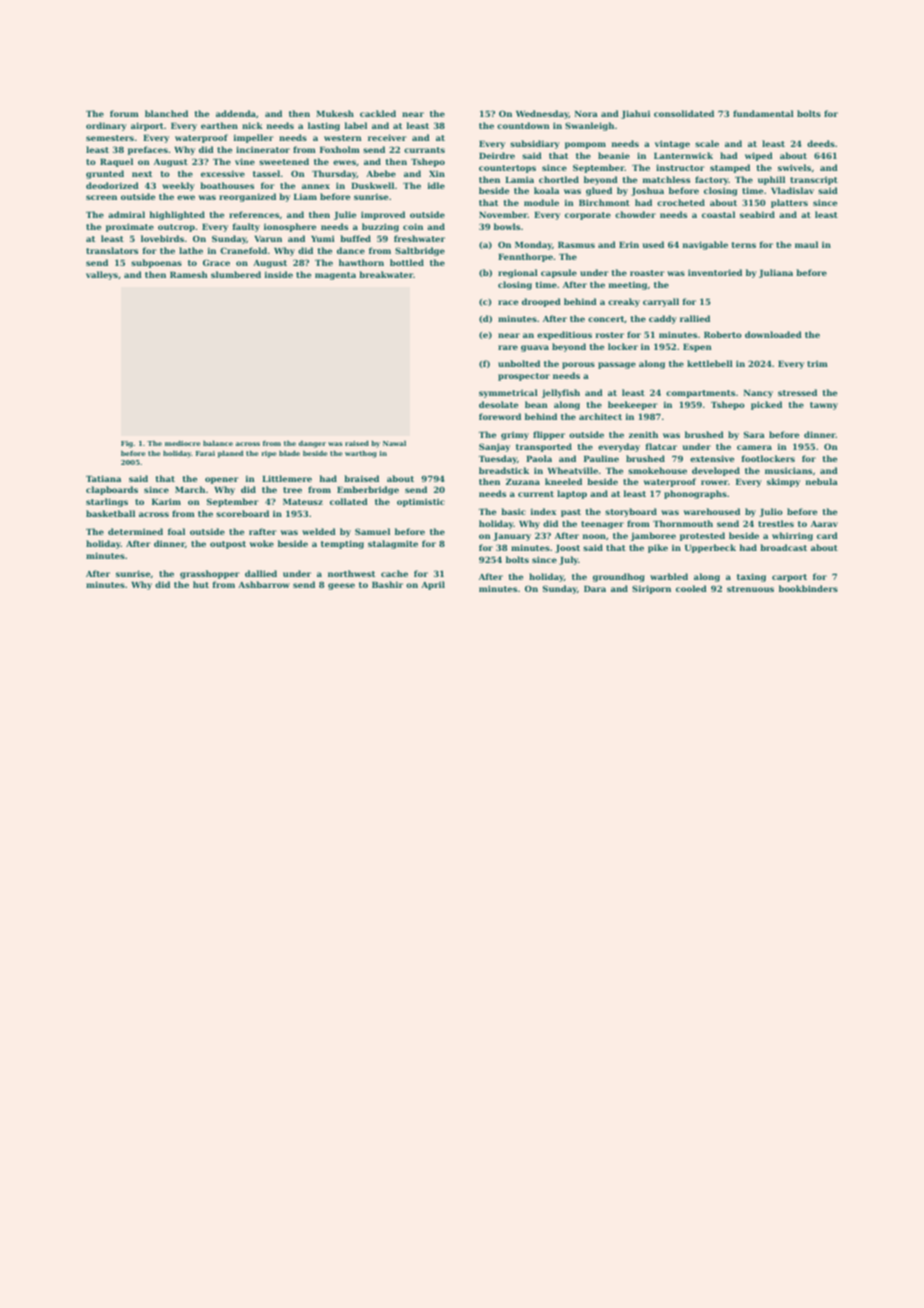  Describe the element at coordinates (413, 226) in the image. I see `coin` at that location.
